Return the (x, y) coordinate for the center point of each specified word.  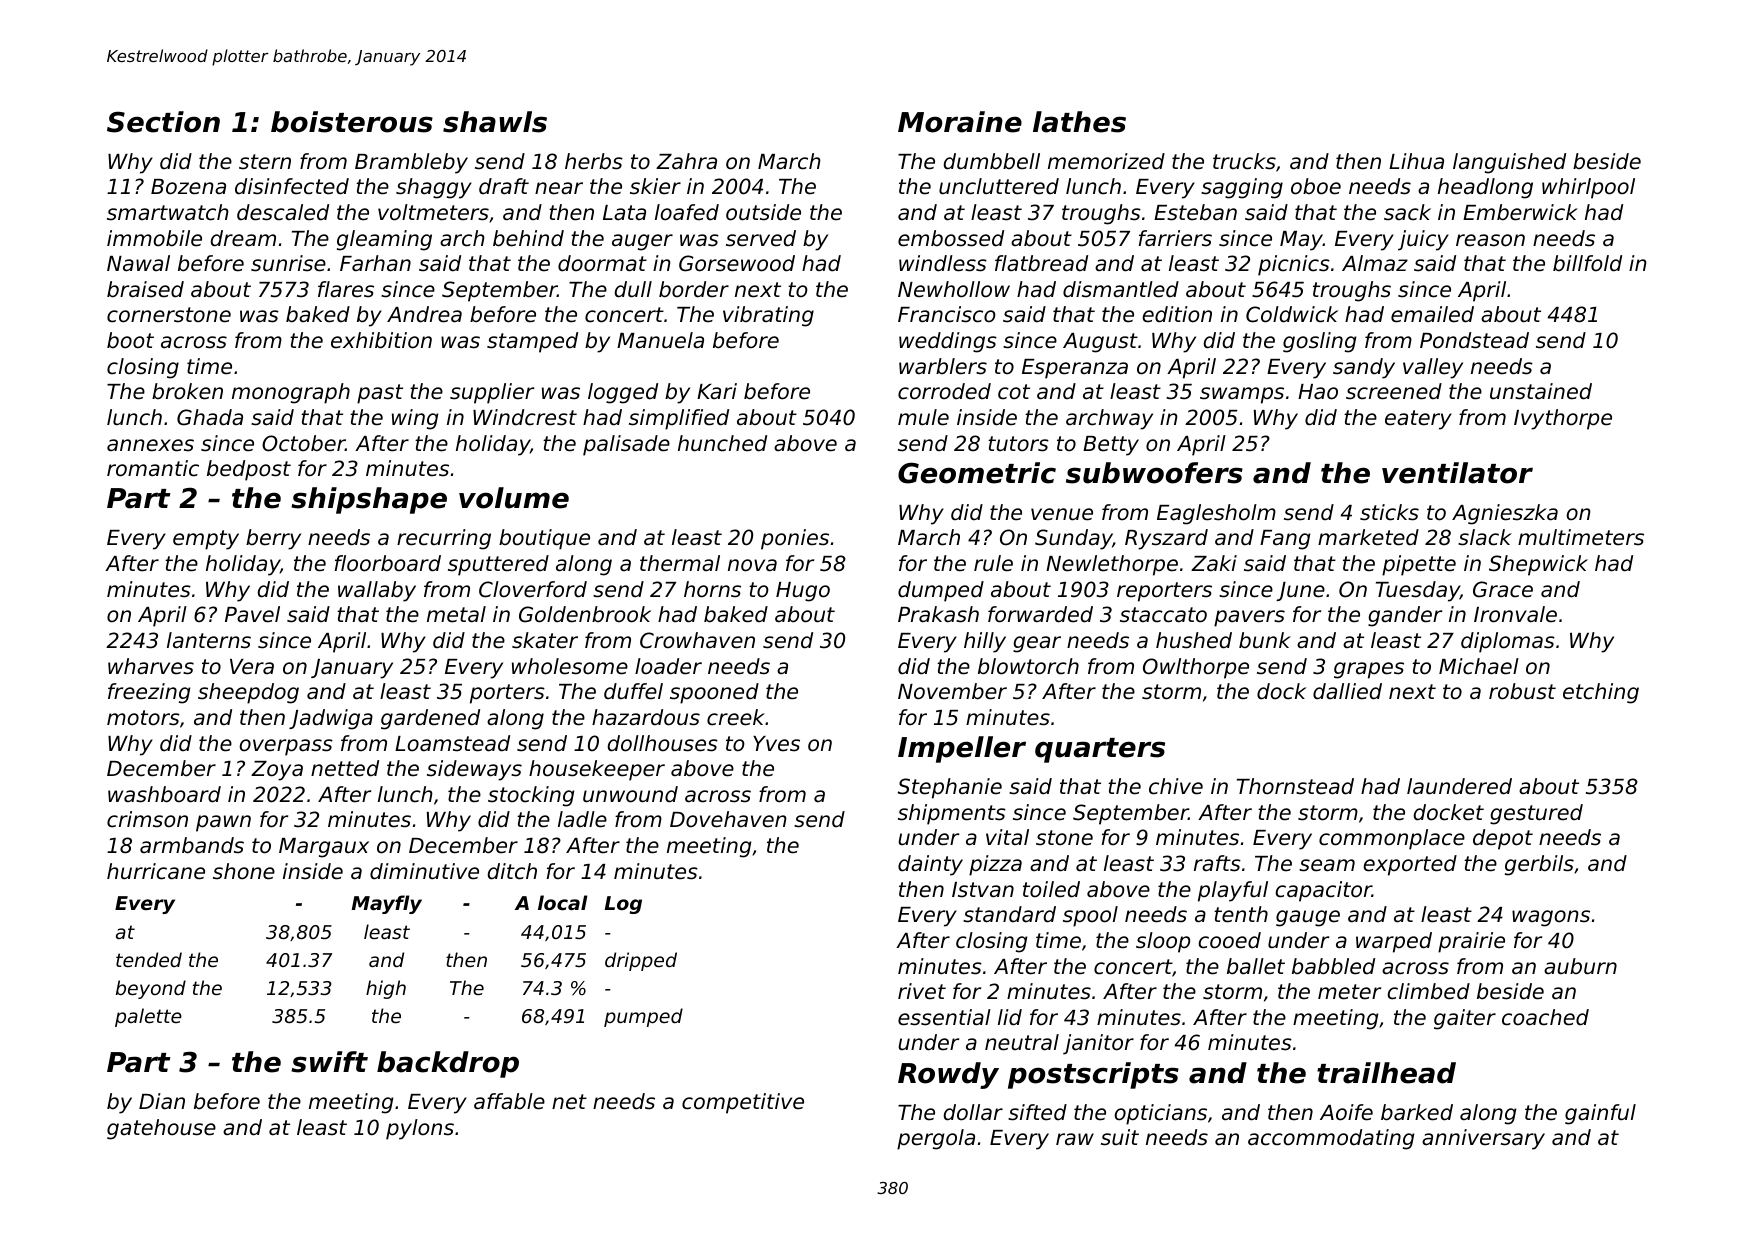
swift (329, 1062)
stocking (531, 796)
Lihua (1416, 161)
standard (1009, 914)
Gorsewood (737, 263)
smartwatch (168, 212)
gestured (1536, 814)
